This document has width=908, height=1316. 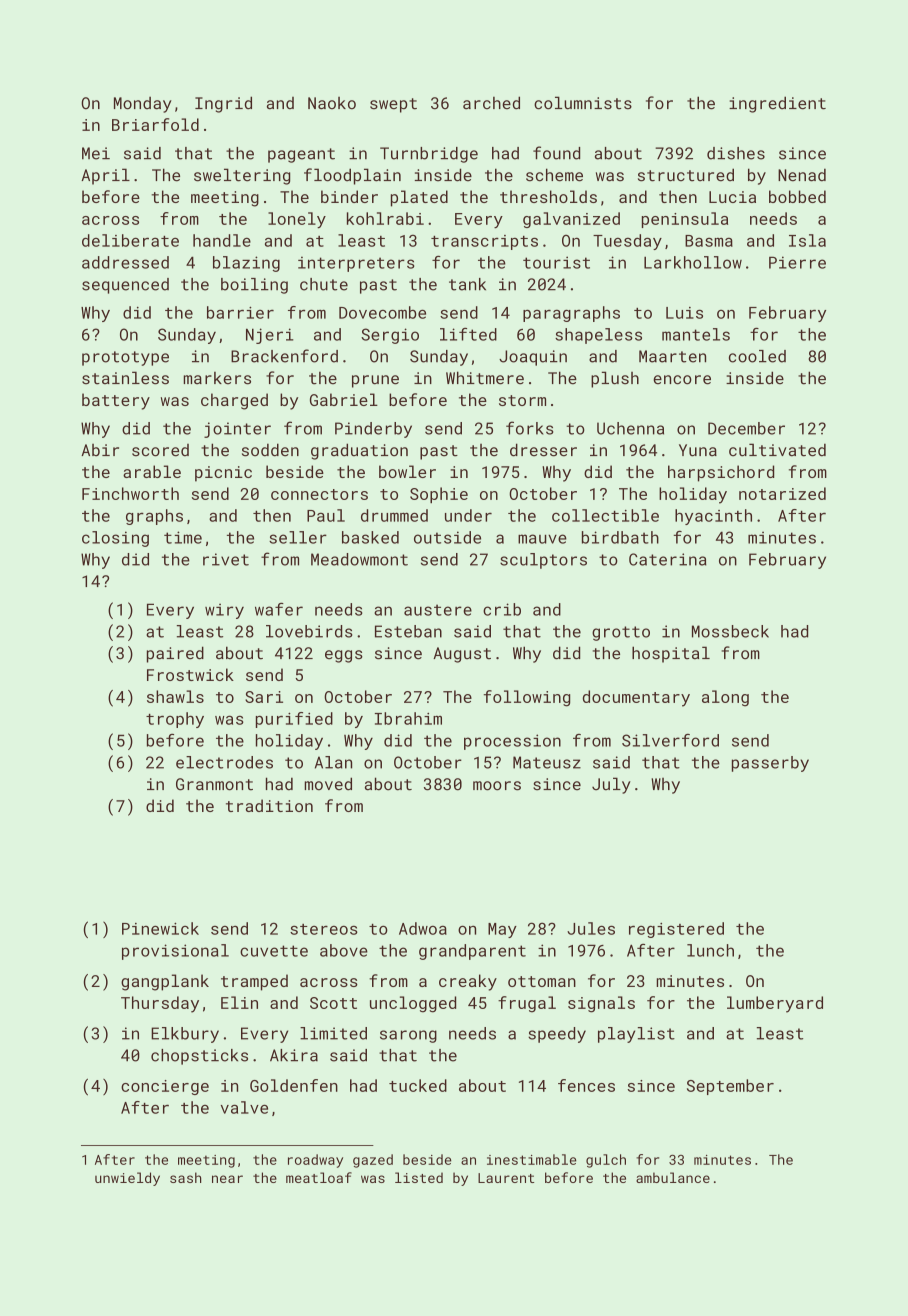 What do you see at coordinates (736, 153) in the document?
I see `dishes` at bounding box center [736, 153].
